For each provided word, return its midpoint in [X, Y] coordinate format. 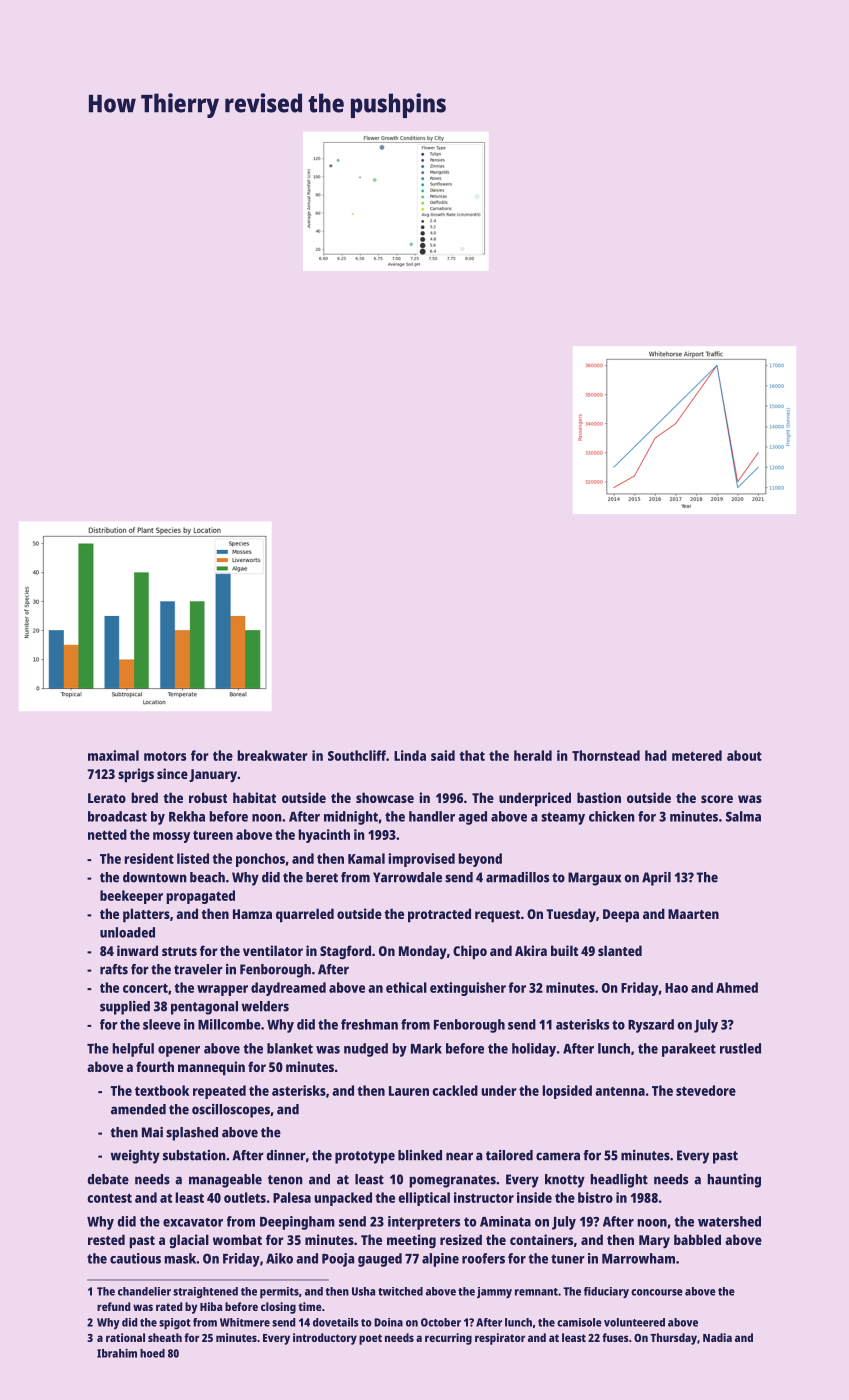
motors [165, 756]
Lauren [409, 1091]
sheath [165, 1337]
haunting [734, 1181]
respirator [500, 1339]
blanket [290, 1048]
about [744, 755]
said [443, 755]
